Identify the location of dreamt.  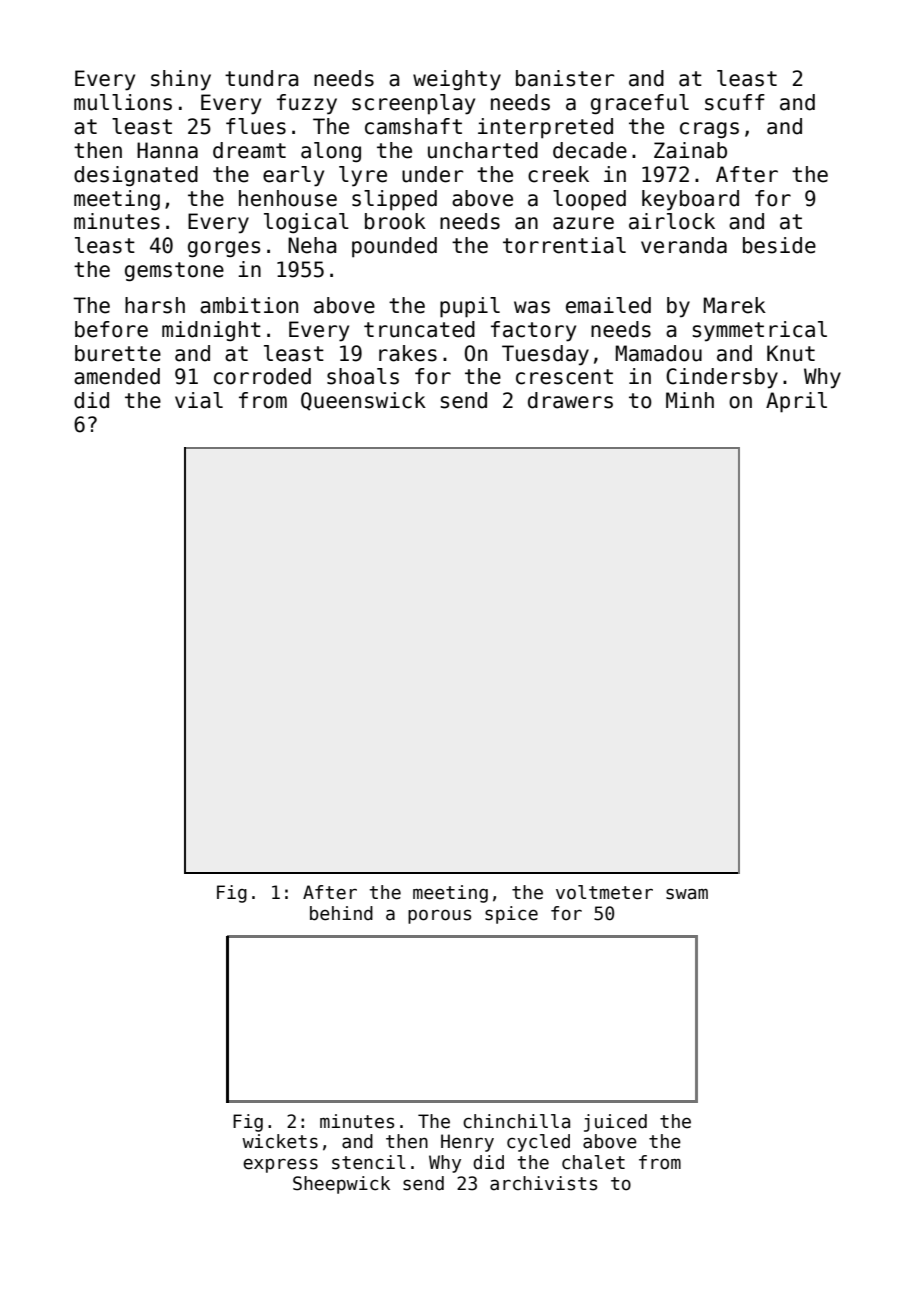
(249, 150).
